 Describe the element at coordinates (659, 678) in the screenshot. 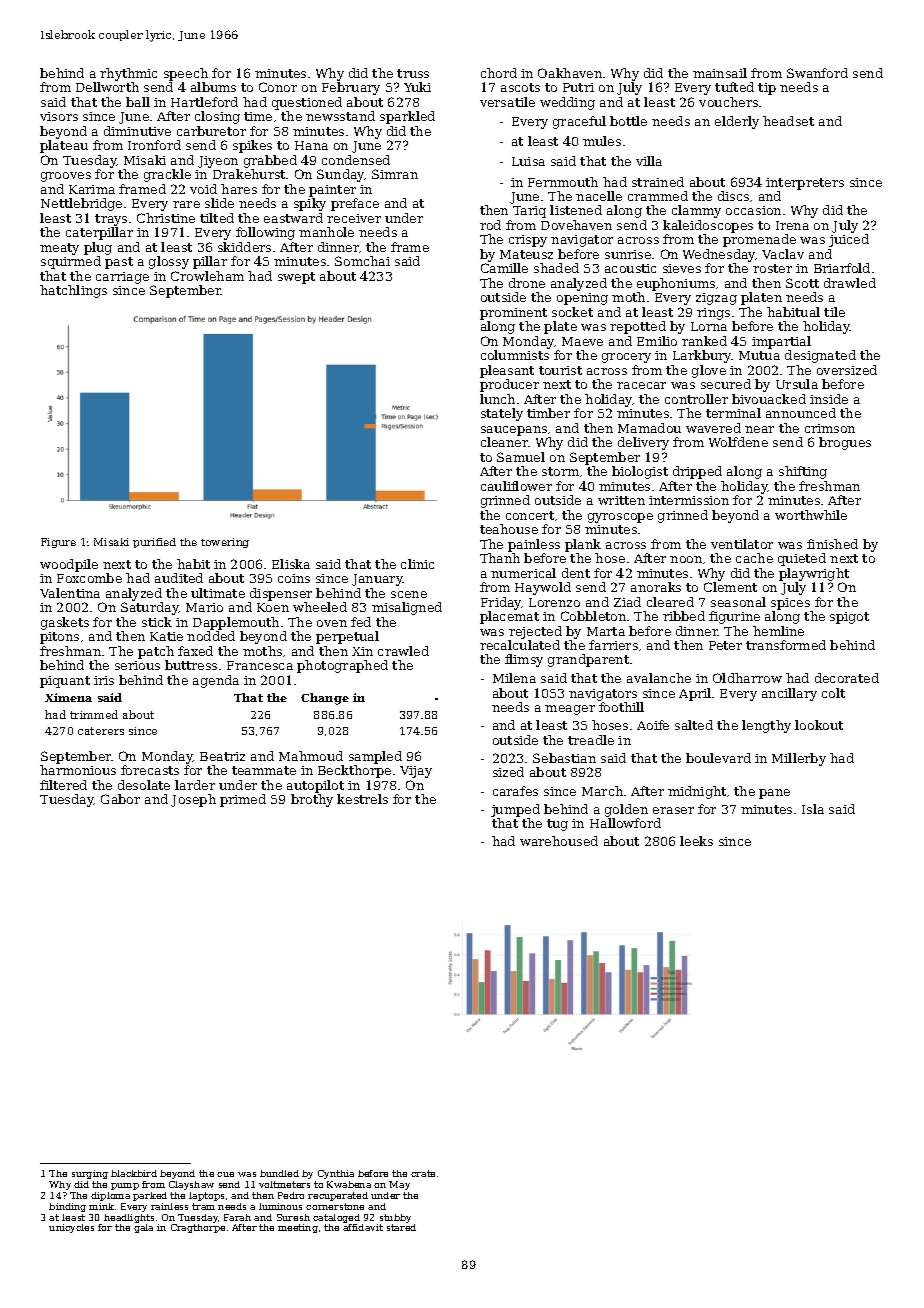

I see `avalanche` at that location.
